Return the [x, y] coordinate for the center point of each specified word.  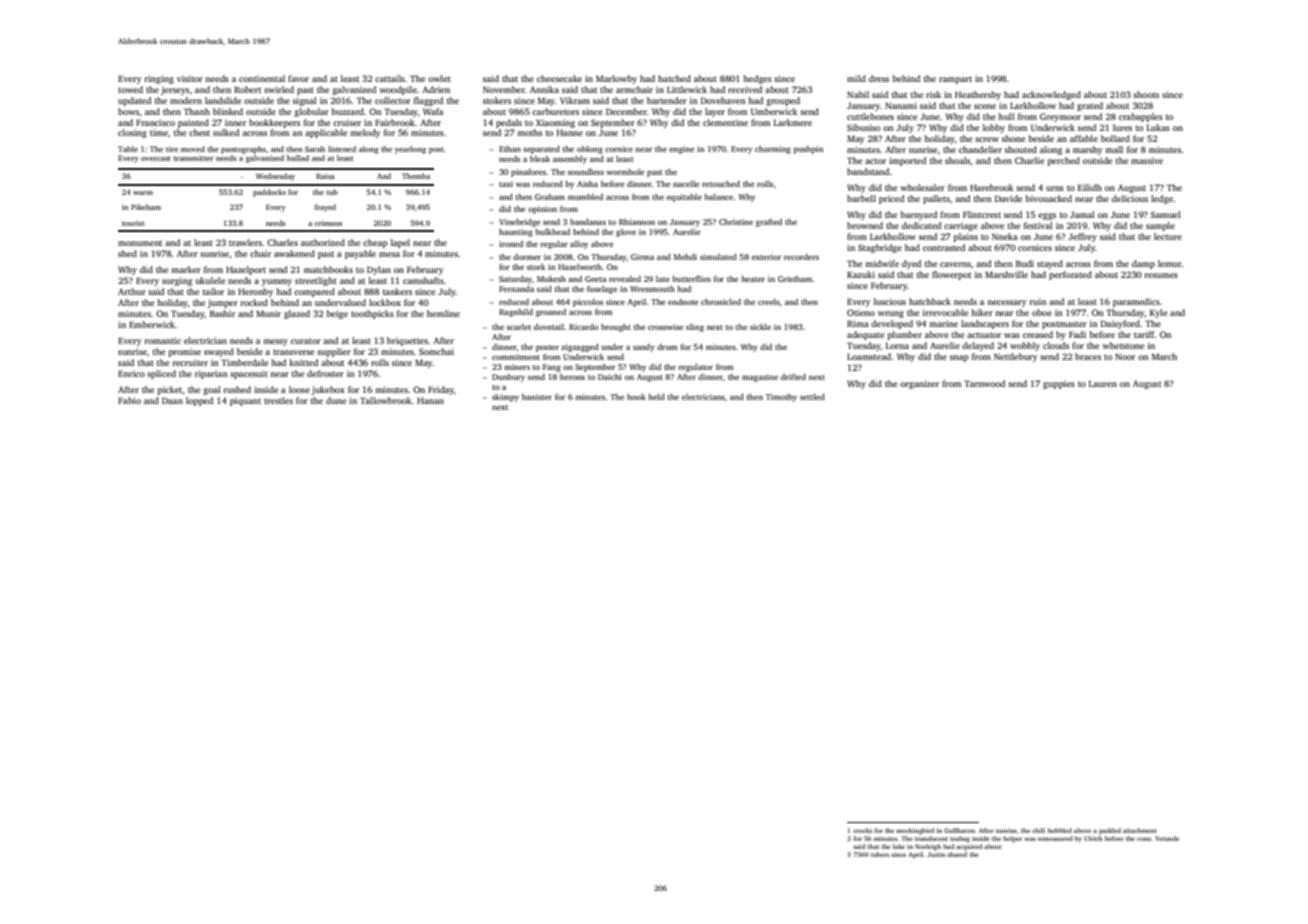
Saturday [515, 279]
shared [957, 854]
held [656, 396]
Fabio [129, 400]
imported [907, 161]
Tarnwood [984, 383]
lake [899, 846]
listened [342, 149]
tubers [880, 854]
